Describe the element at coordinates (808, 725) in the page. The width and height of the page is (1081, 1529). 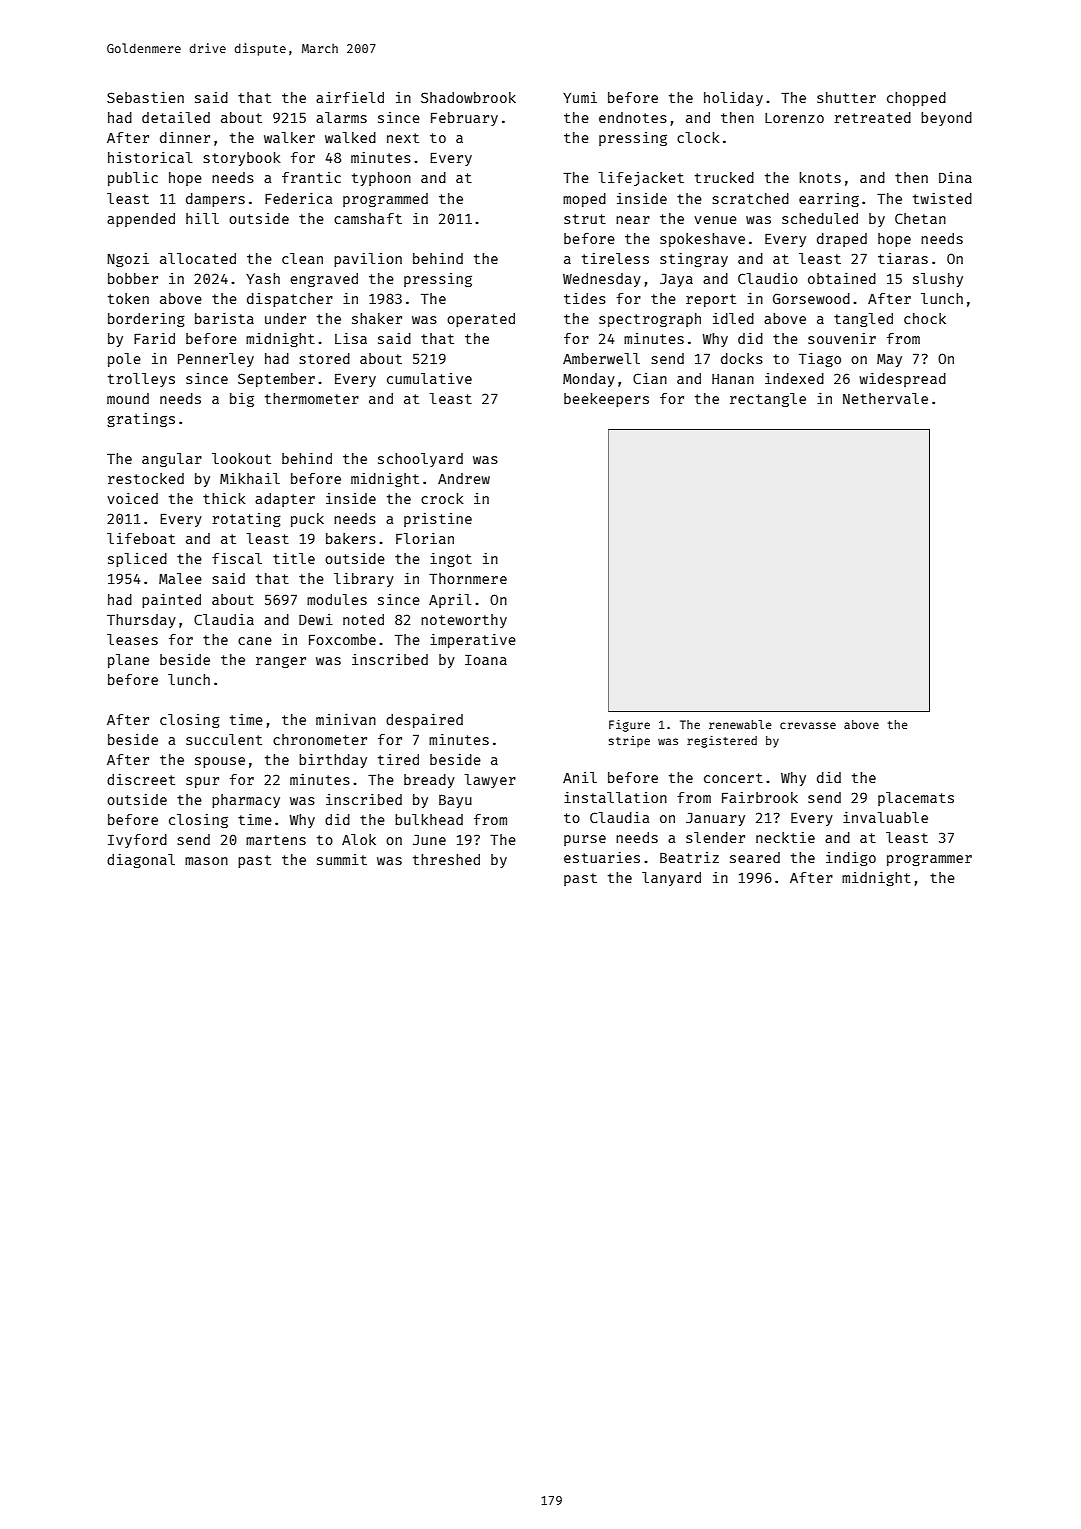
I see `crevasse` at that location.
